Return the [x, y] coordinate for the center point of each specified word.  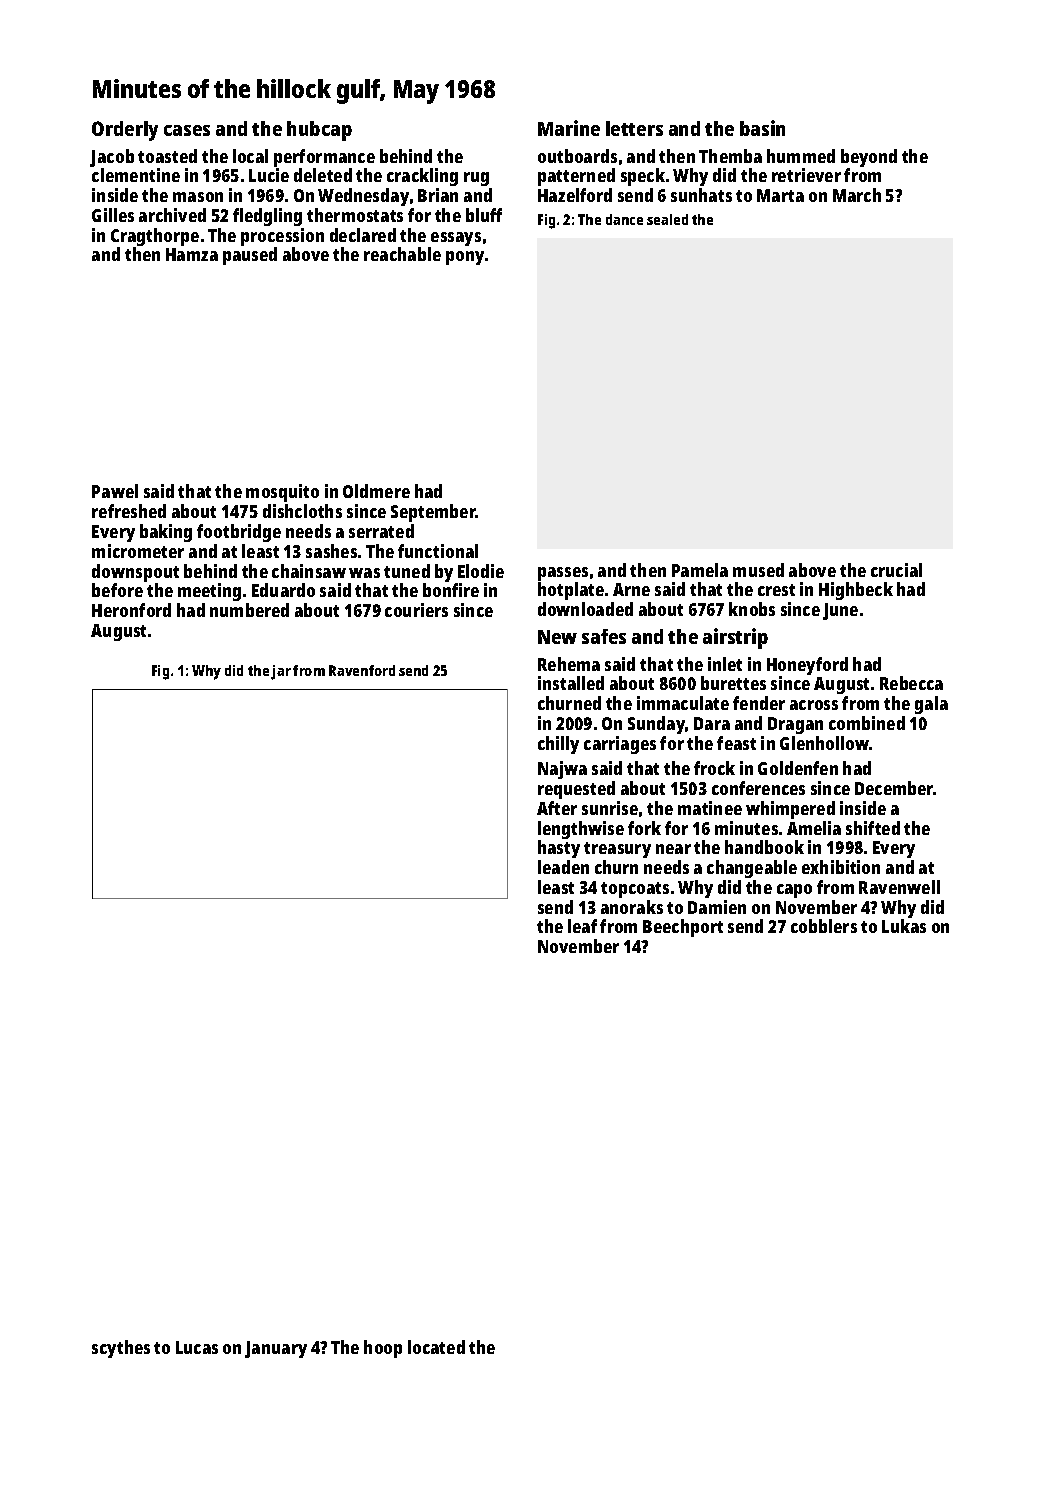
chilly [558, 745]
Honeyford [807, 666]
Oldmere [376, 491]
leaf [582, 926]
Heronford [131, 610]
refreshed [129, 511]
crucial [896, 570]
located [436, 1347]
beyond [869, 158]
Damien [717, 907]
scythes [121, 1349]
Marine [569, 128]
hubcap [319, 131]
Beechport [683, 928]
